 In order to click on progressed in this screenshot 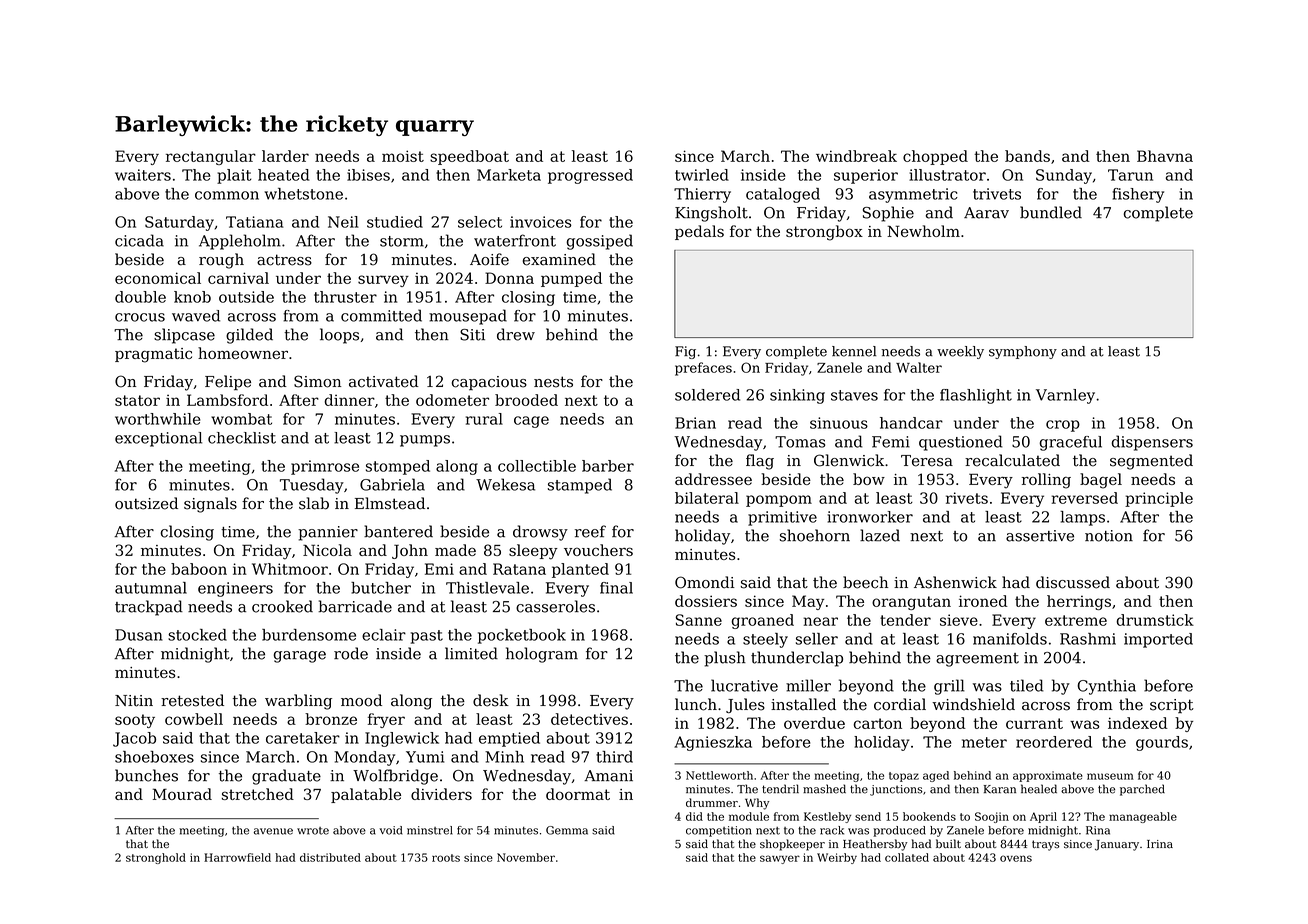, I will do `click(590, 176)`.
